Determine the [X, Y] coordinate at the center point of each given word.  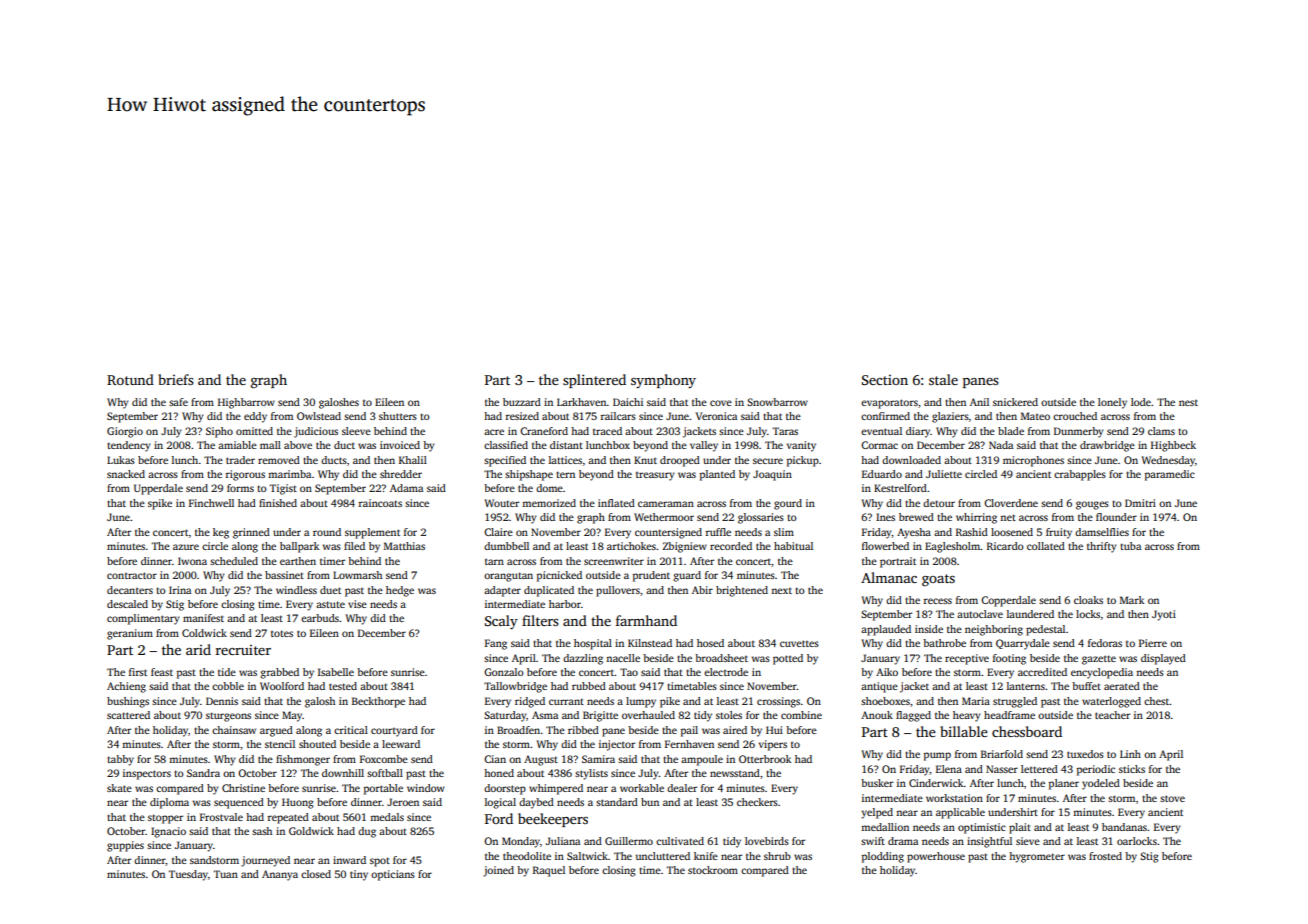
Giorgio [125, 432]
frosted [1105, 856]
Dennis [222, 701]
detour [939, 503]
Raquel [549, 871]
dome [549, 488]
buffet [1086, 686]
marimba [289, 474]
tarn [494, 562]
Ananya [280, 875]
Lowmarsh [357, 575]
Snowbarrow [777, 402]
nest [1188, 403]
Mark [1132, 600]
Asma [545, 715]
